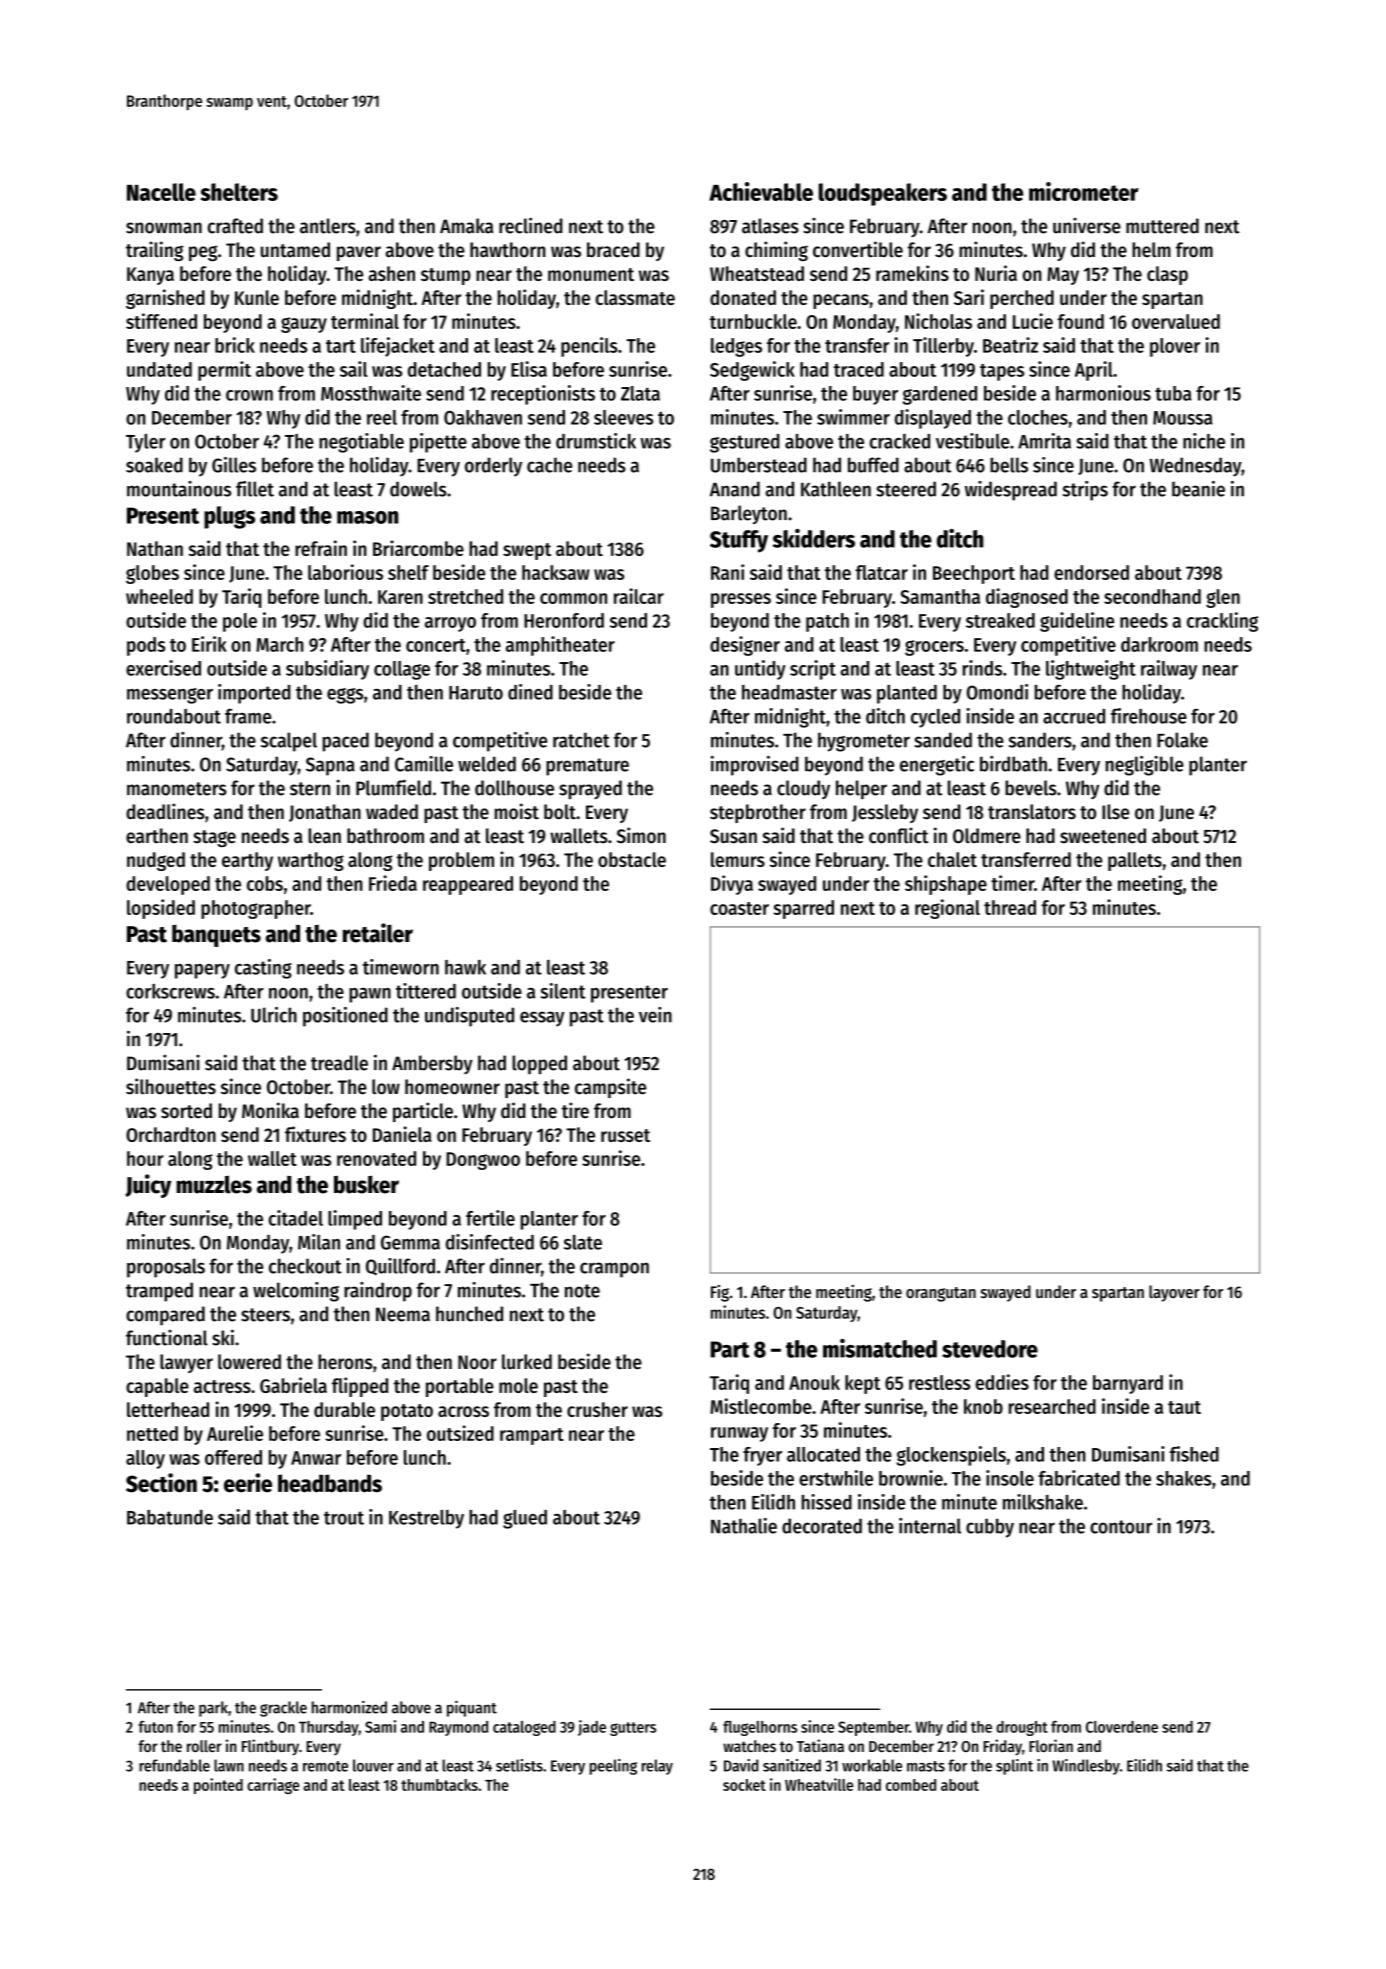  What do you see at coordinates (822, 1526) in the screenshot?
I see `decorated` at bounding box center [822, 1526].
